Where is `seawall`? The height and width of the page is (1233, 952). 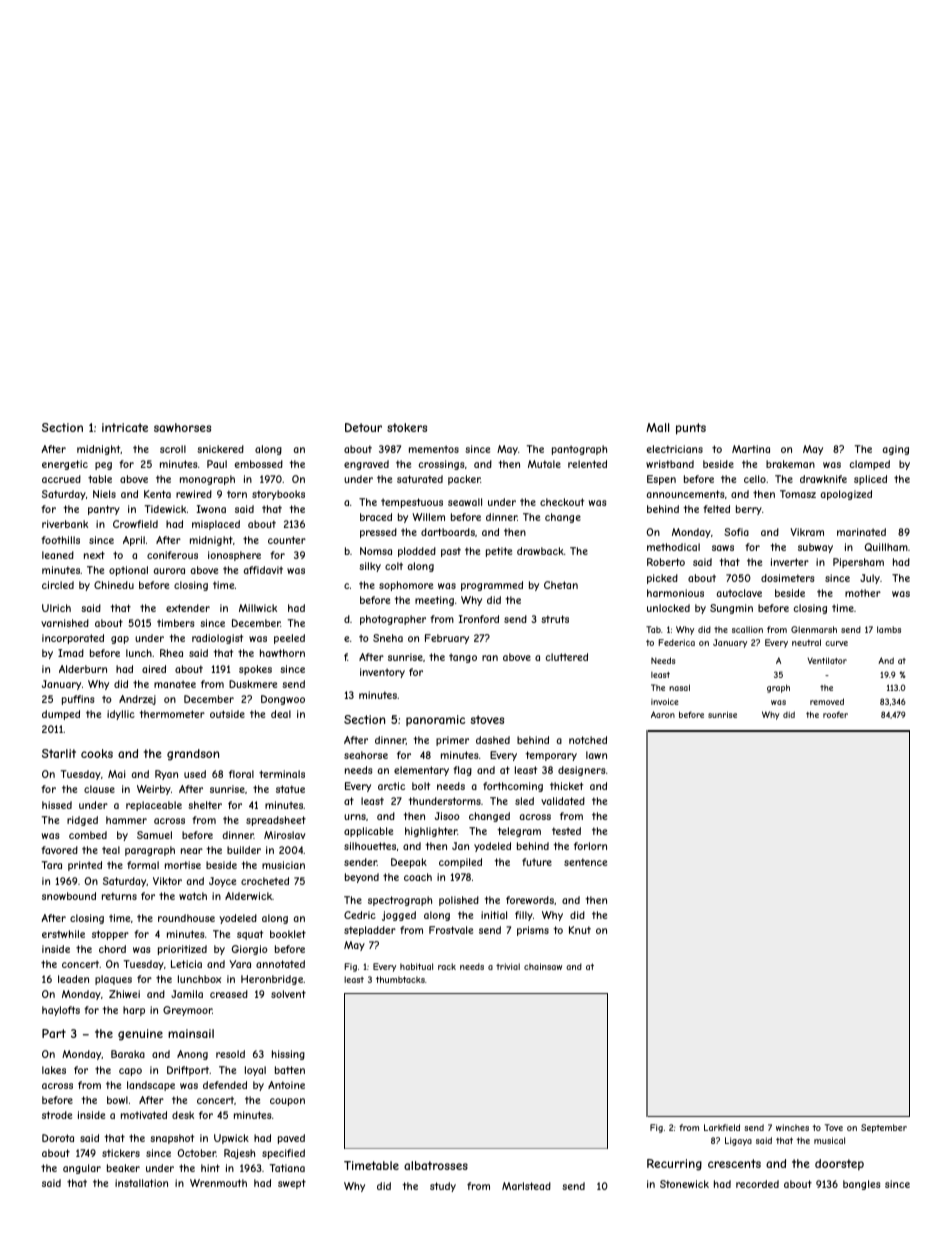 seawall is located at coordinates (465, 502).
